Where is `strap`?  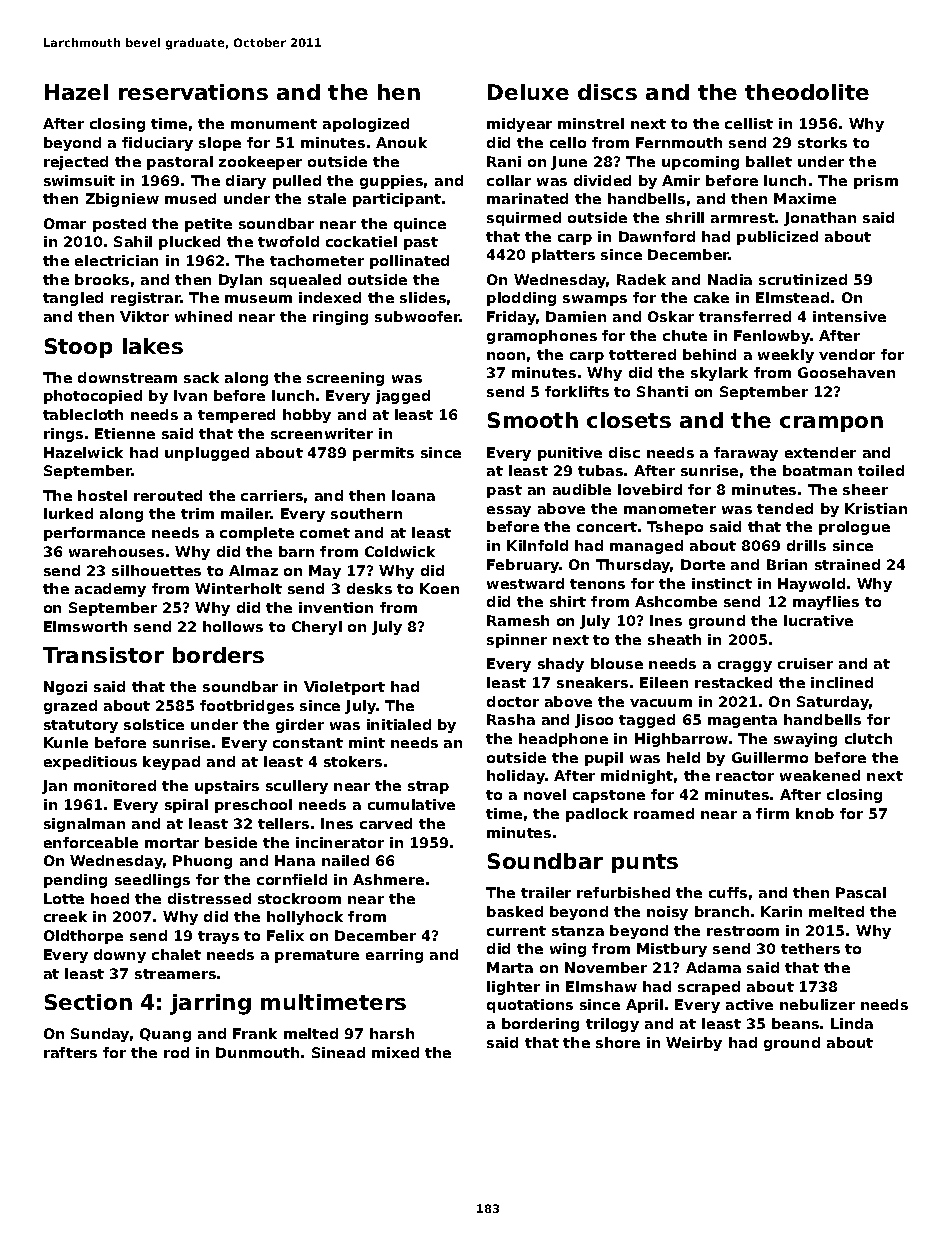 strap is located at coordinates (428, 787).
